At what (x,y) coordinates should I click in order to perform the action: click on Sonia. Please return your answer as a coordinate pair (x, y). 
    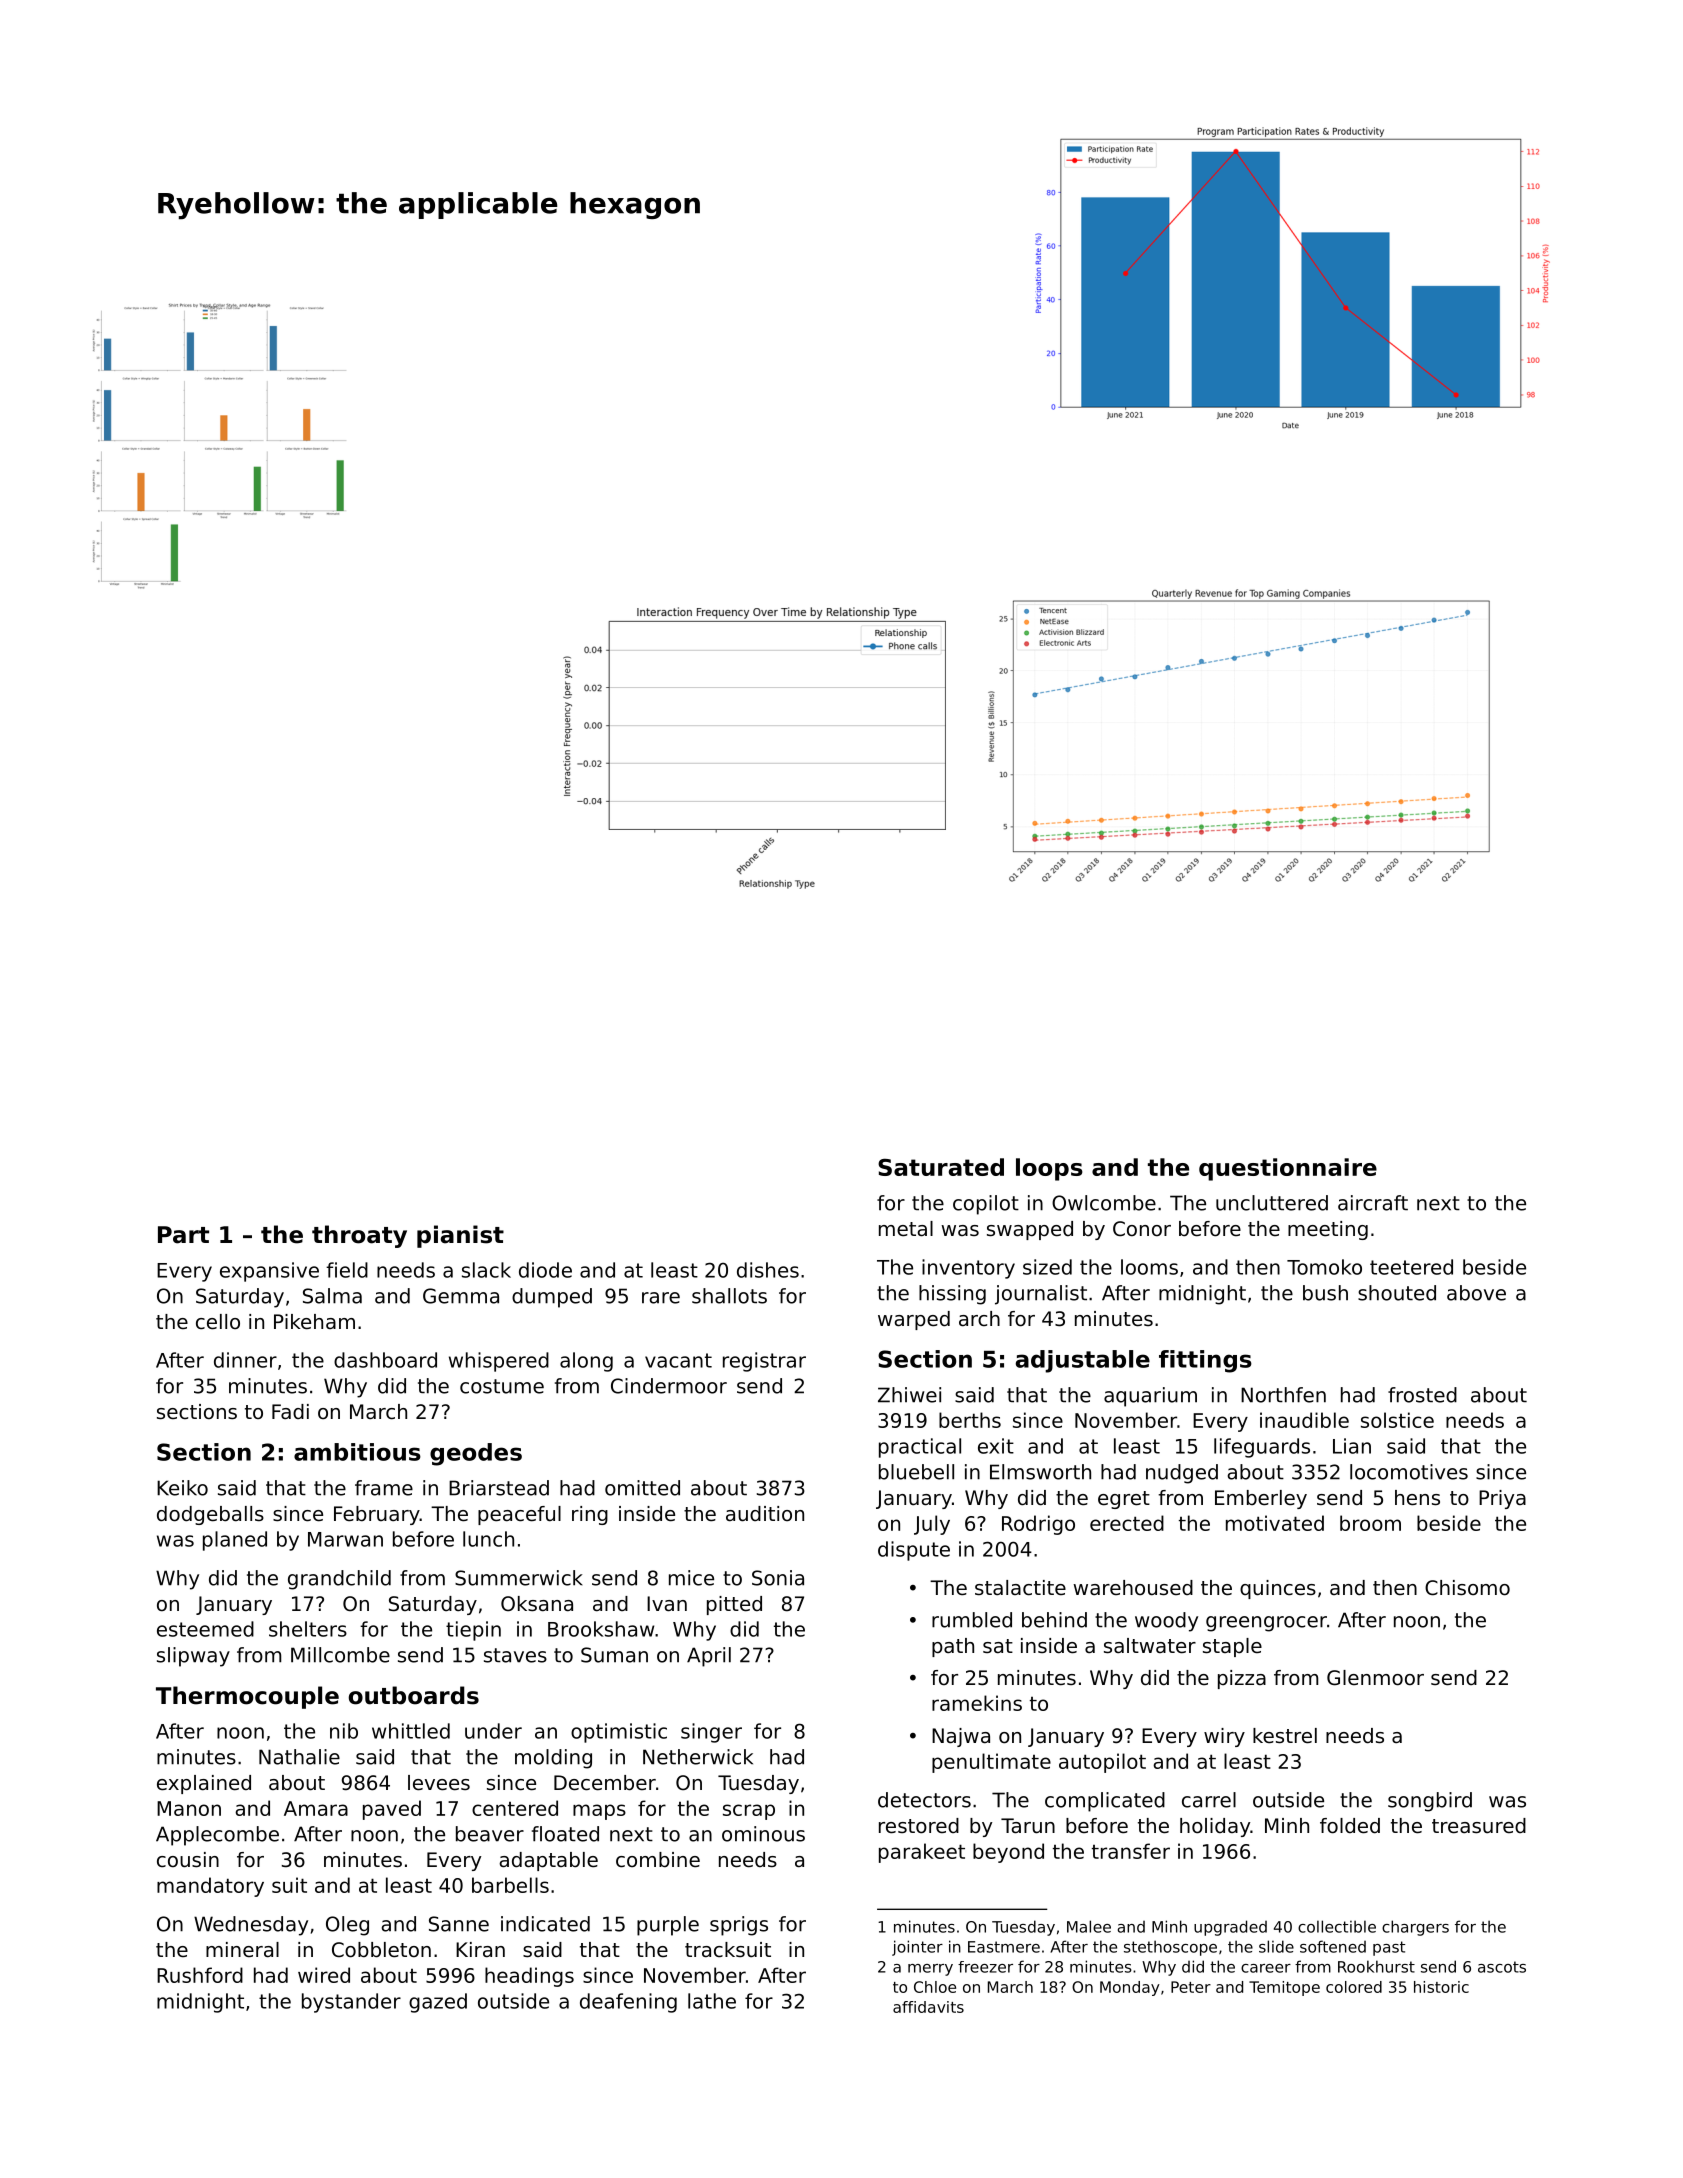
    Looking at the image, I should click on (778, 1578).
